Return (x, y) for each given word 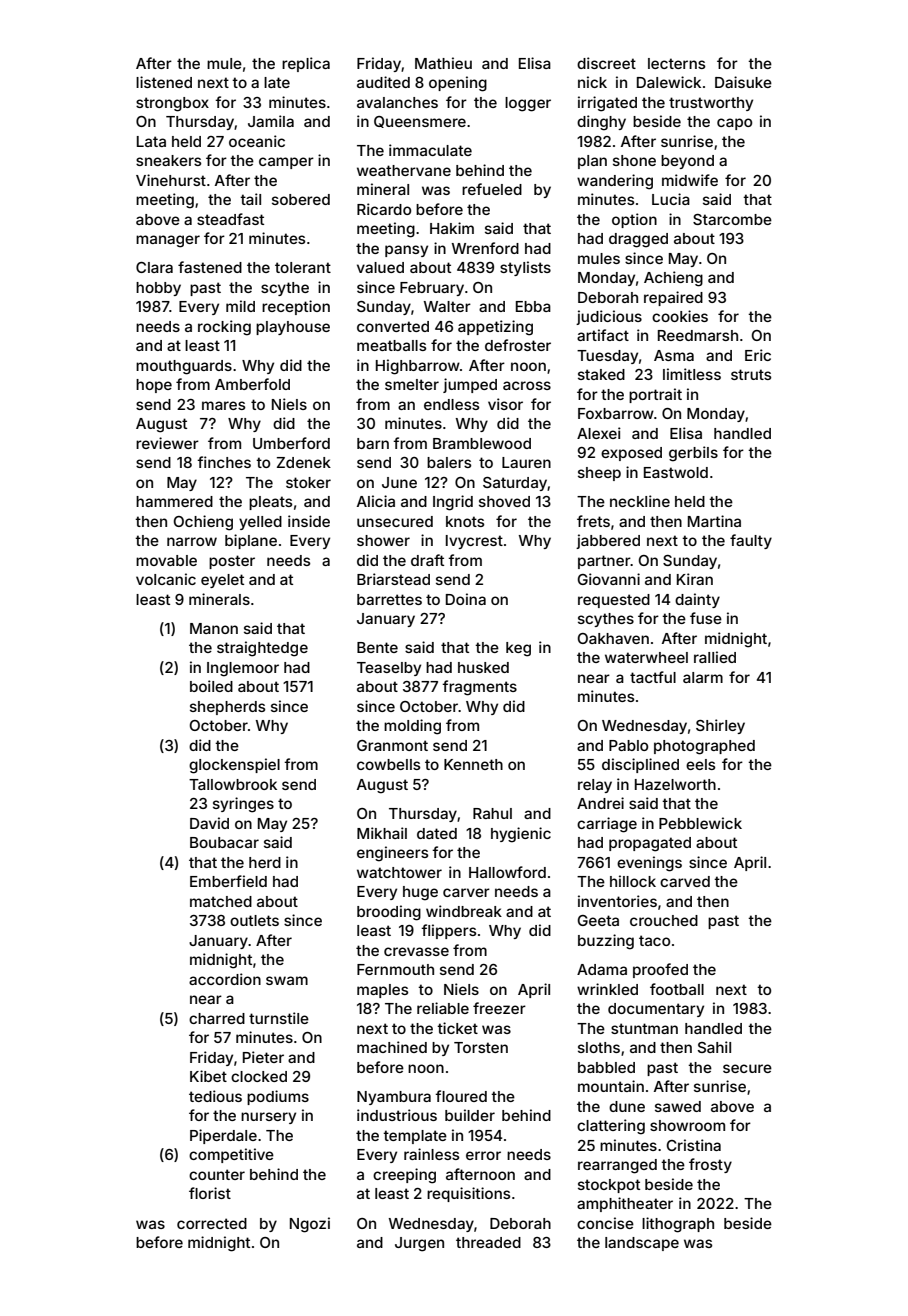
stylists (525, 268)
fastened (210, 267)
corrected (212, 1223)
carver (466, 892)
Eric (758, 355)
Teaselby (389, 669)
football (677, 989)
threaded (488, 1242)
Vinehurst (171, 180)
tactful (653, 677)
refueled (492, 189)
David (209, 823)
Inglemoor (243, 669)
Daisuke (743, 82)
